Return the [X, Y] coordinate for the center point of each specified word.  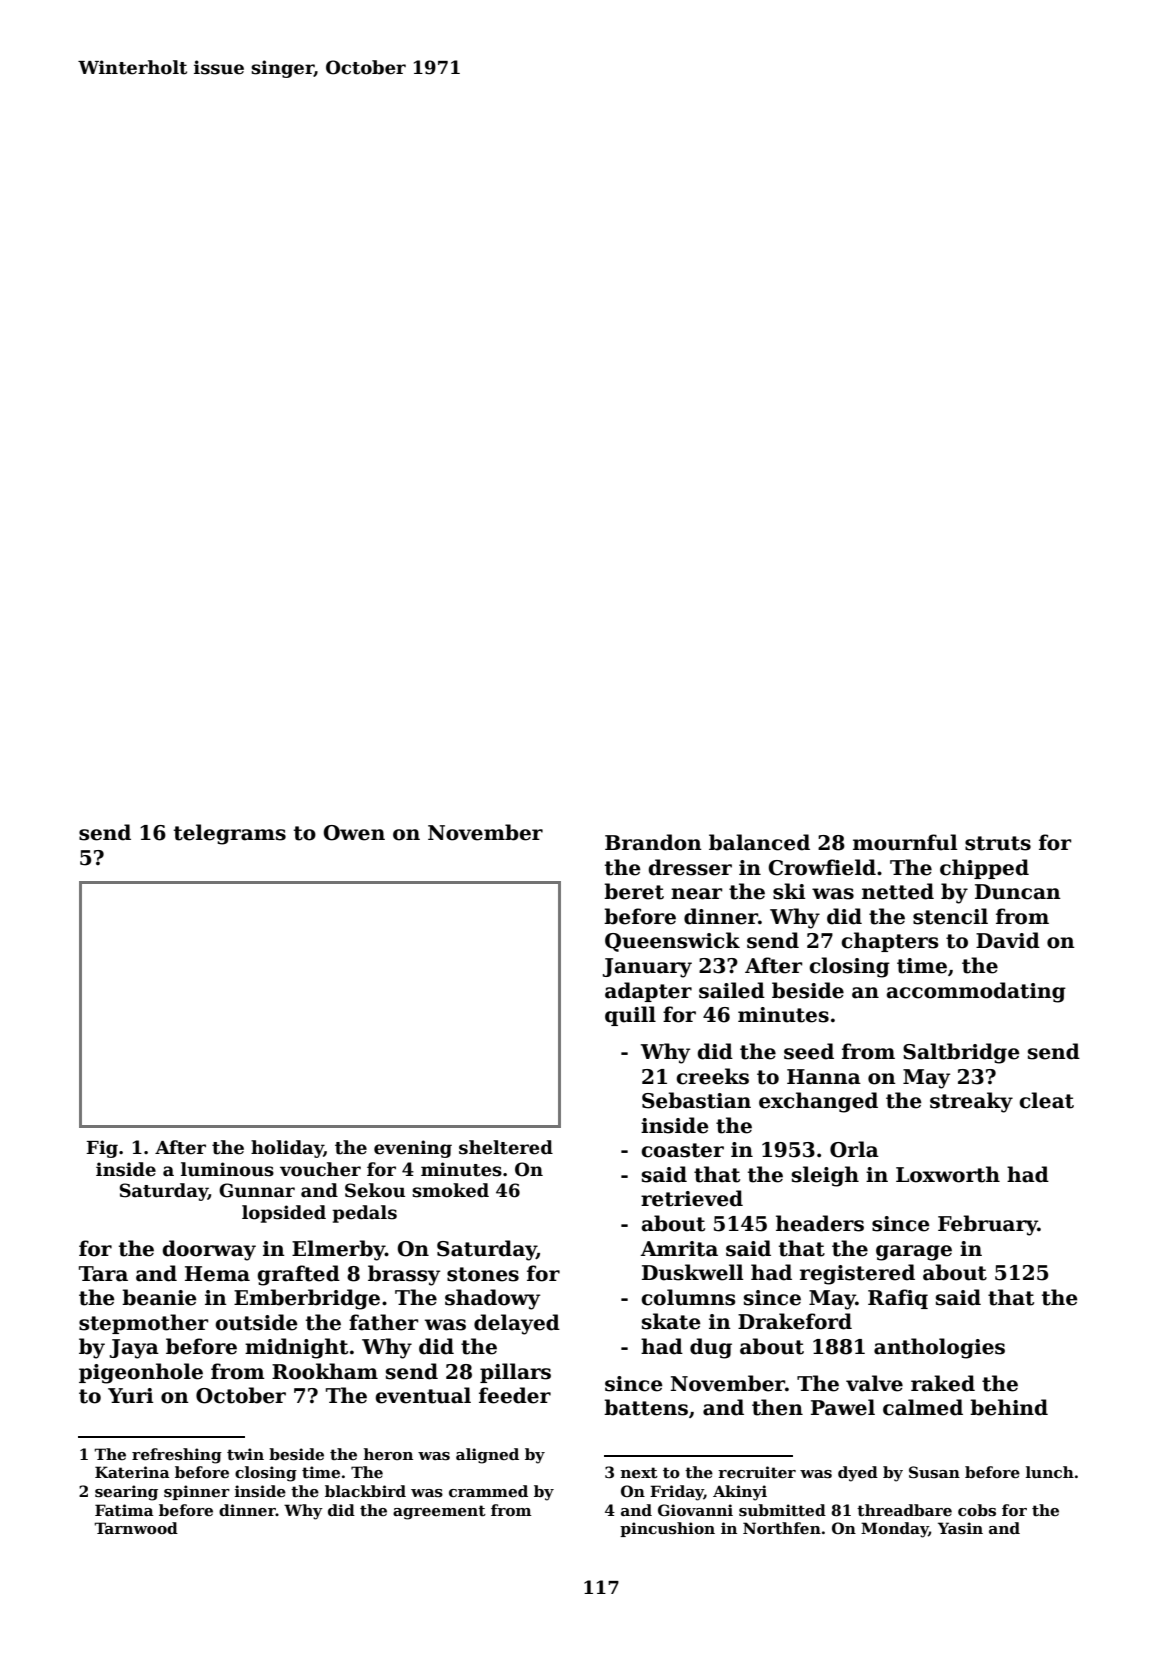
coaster [682, 1150]
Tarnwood [136, 1528]
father [383, 1322]
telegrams [230, 834]
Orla [854, 1149]
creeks [712, 1076]
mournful [905, 842]
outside [256, 1322]
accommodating [976, 992]
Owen [354, 833]
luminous [227, 1169]
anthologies [939, 1348]
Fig [102, 1149]
